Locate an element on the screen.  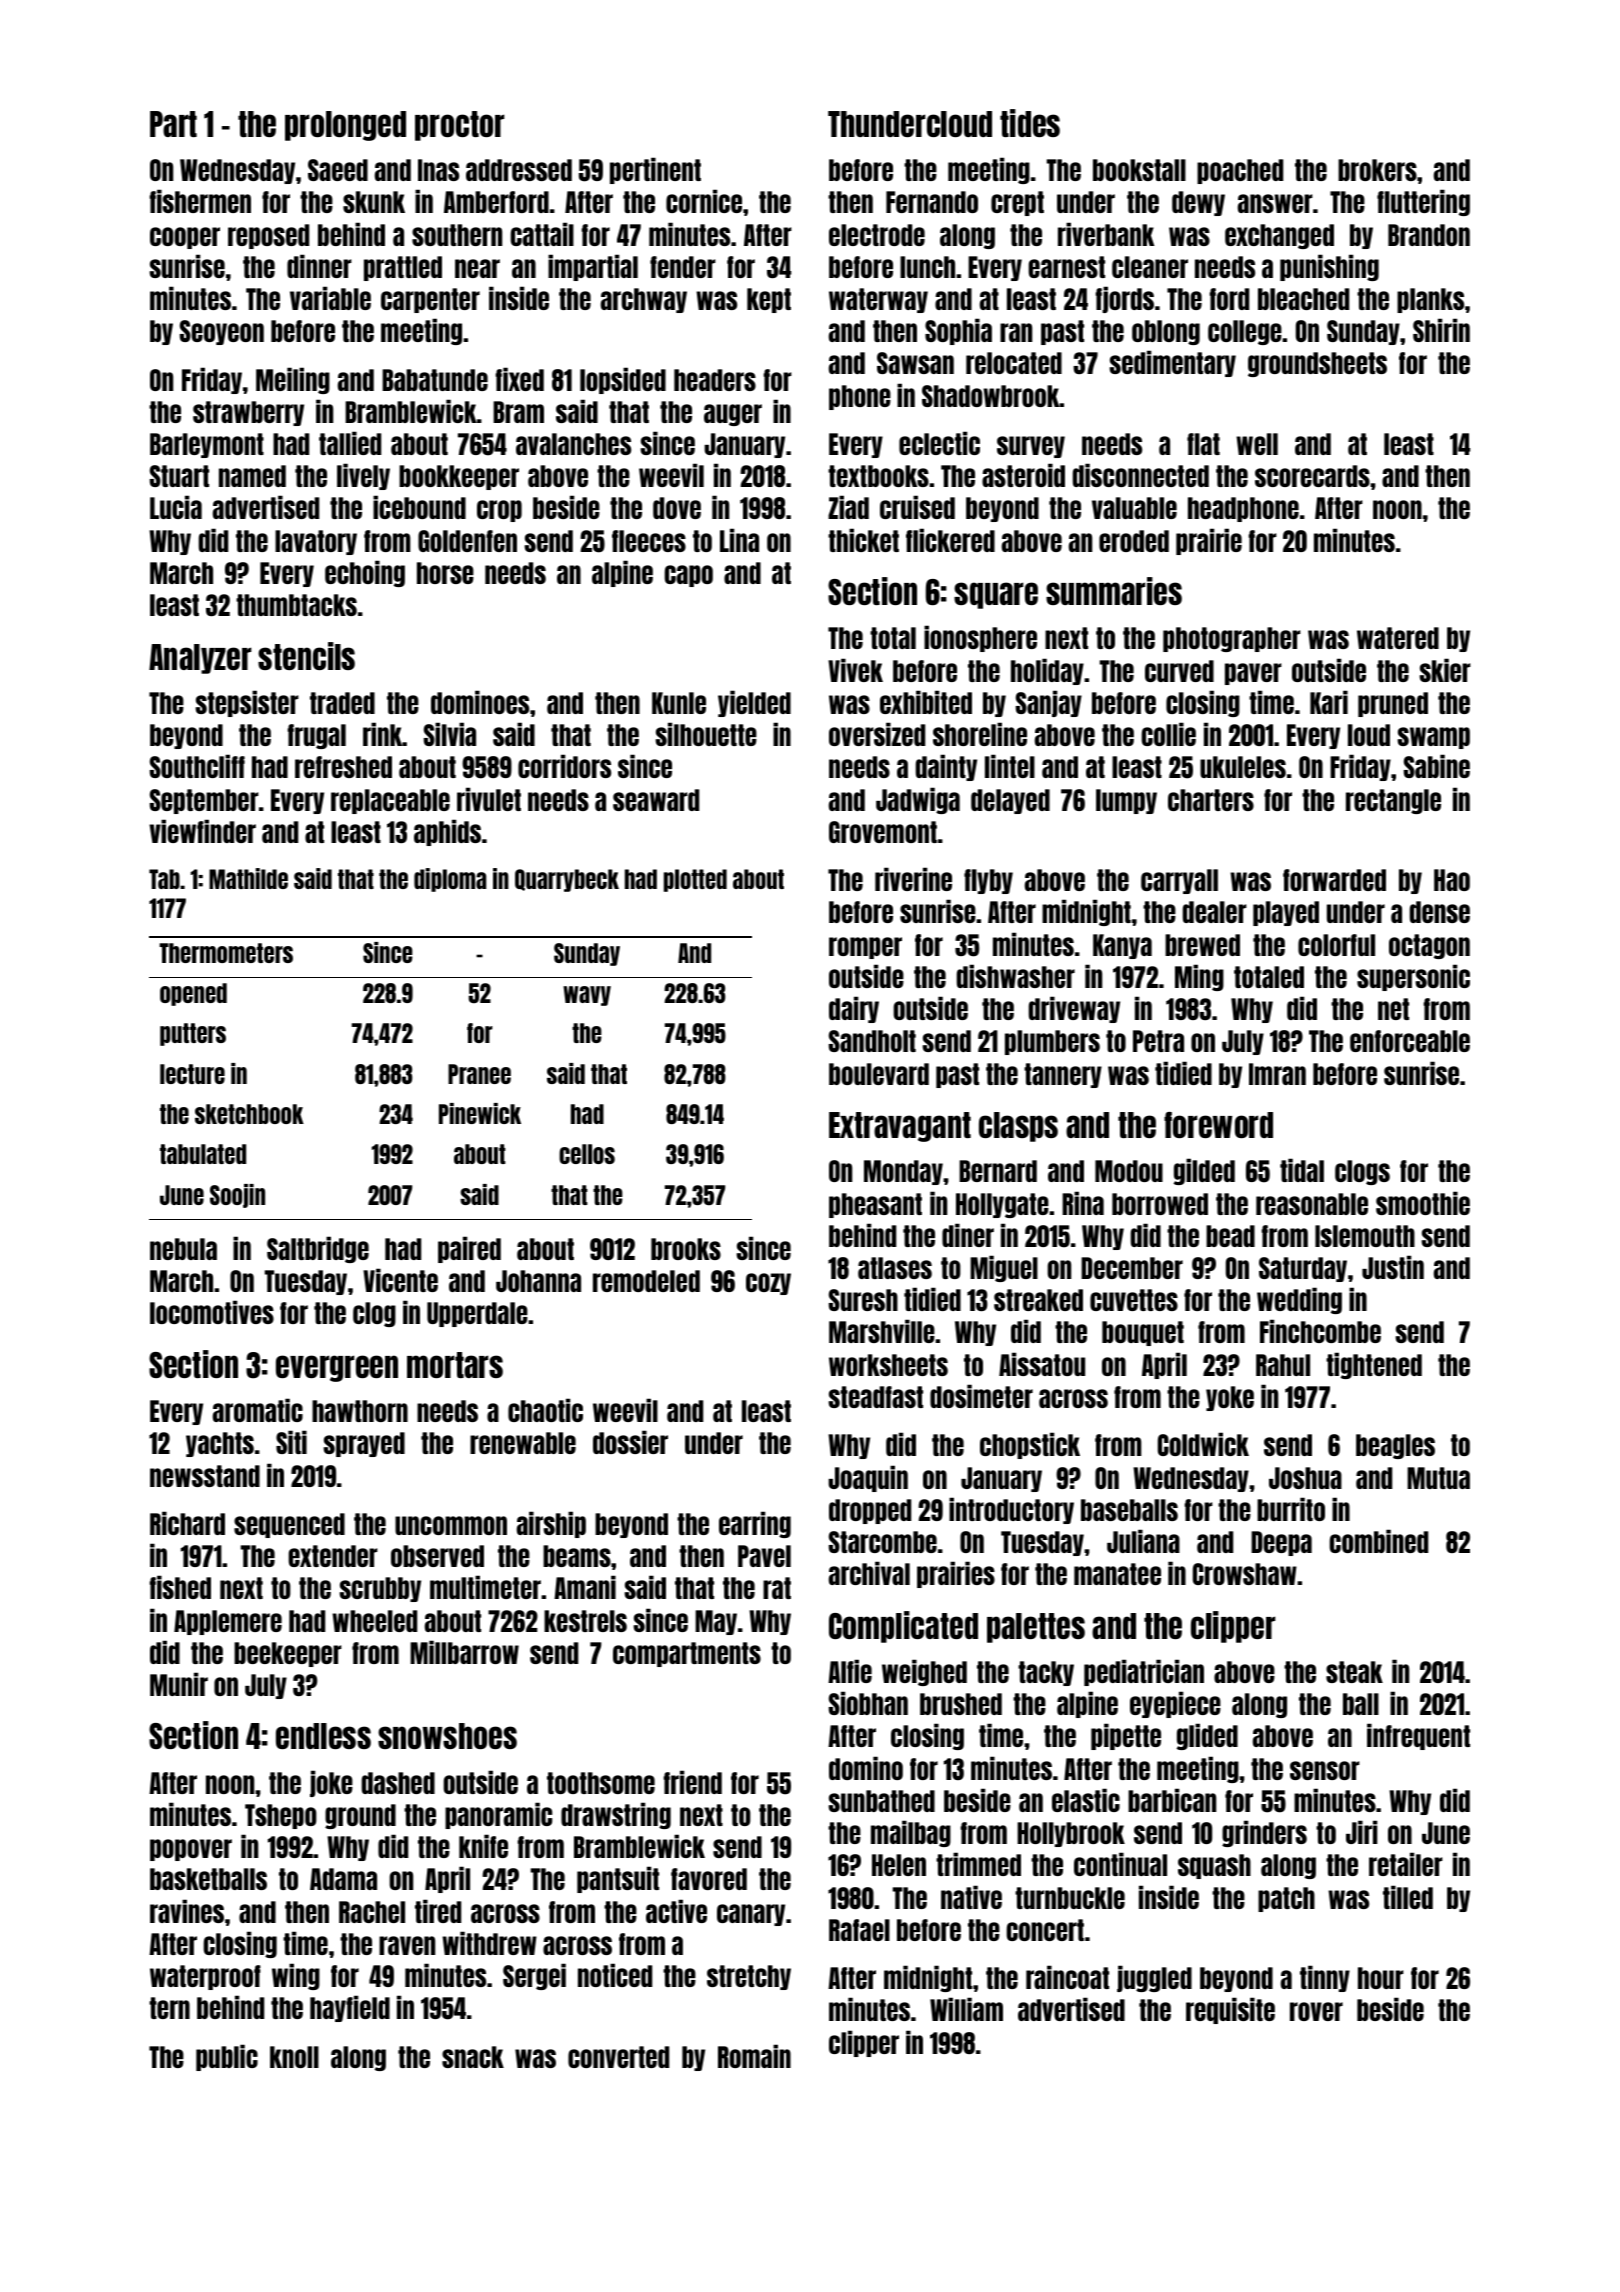
waterproof is located at coordinates (205, 1977).
